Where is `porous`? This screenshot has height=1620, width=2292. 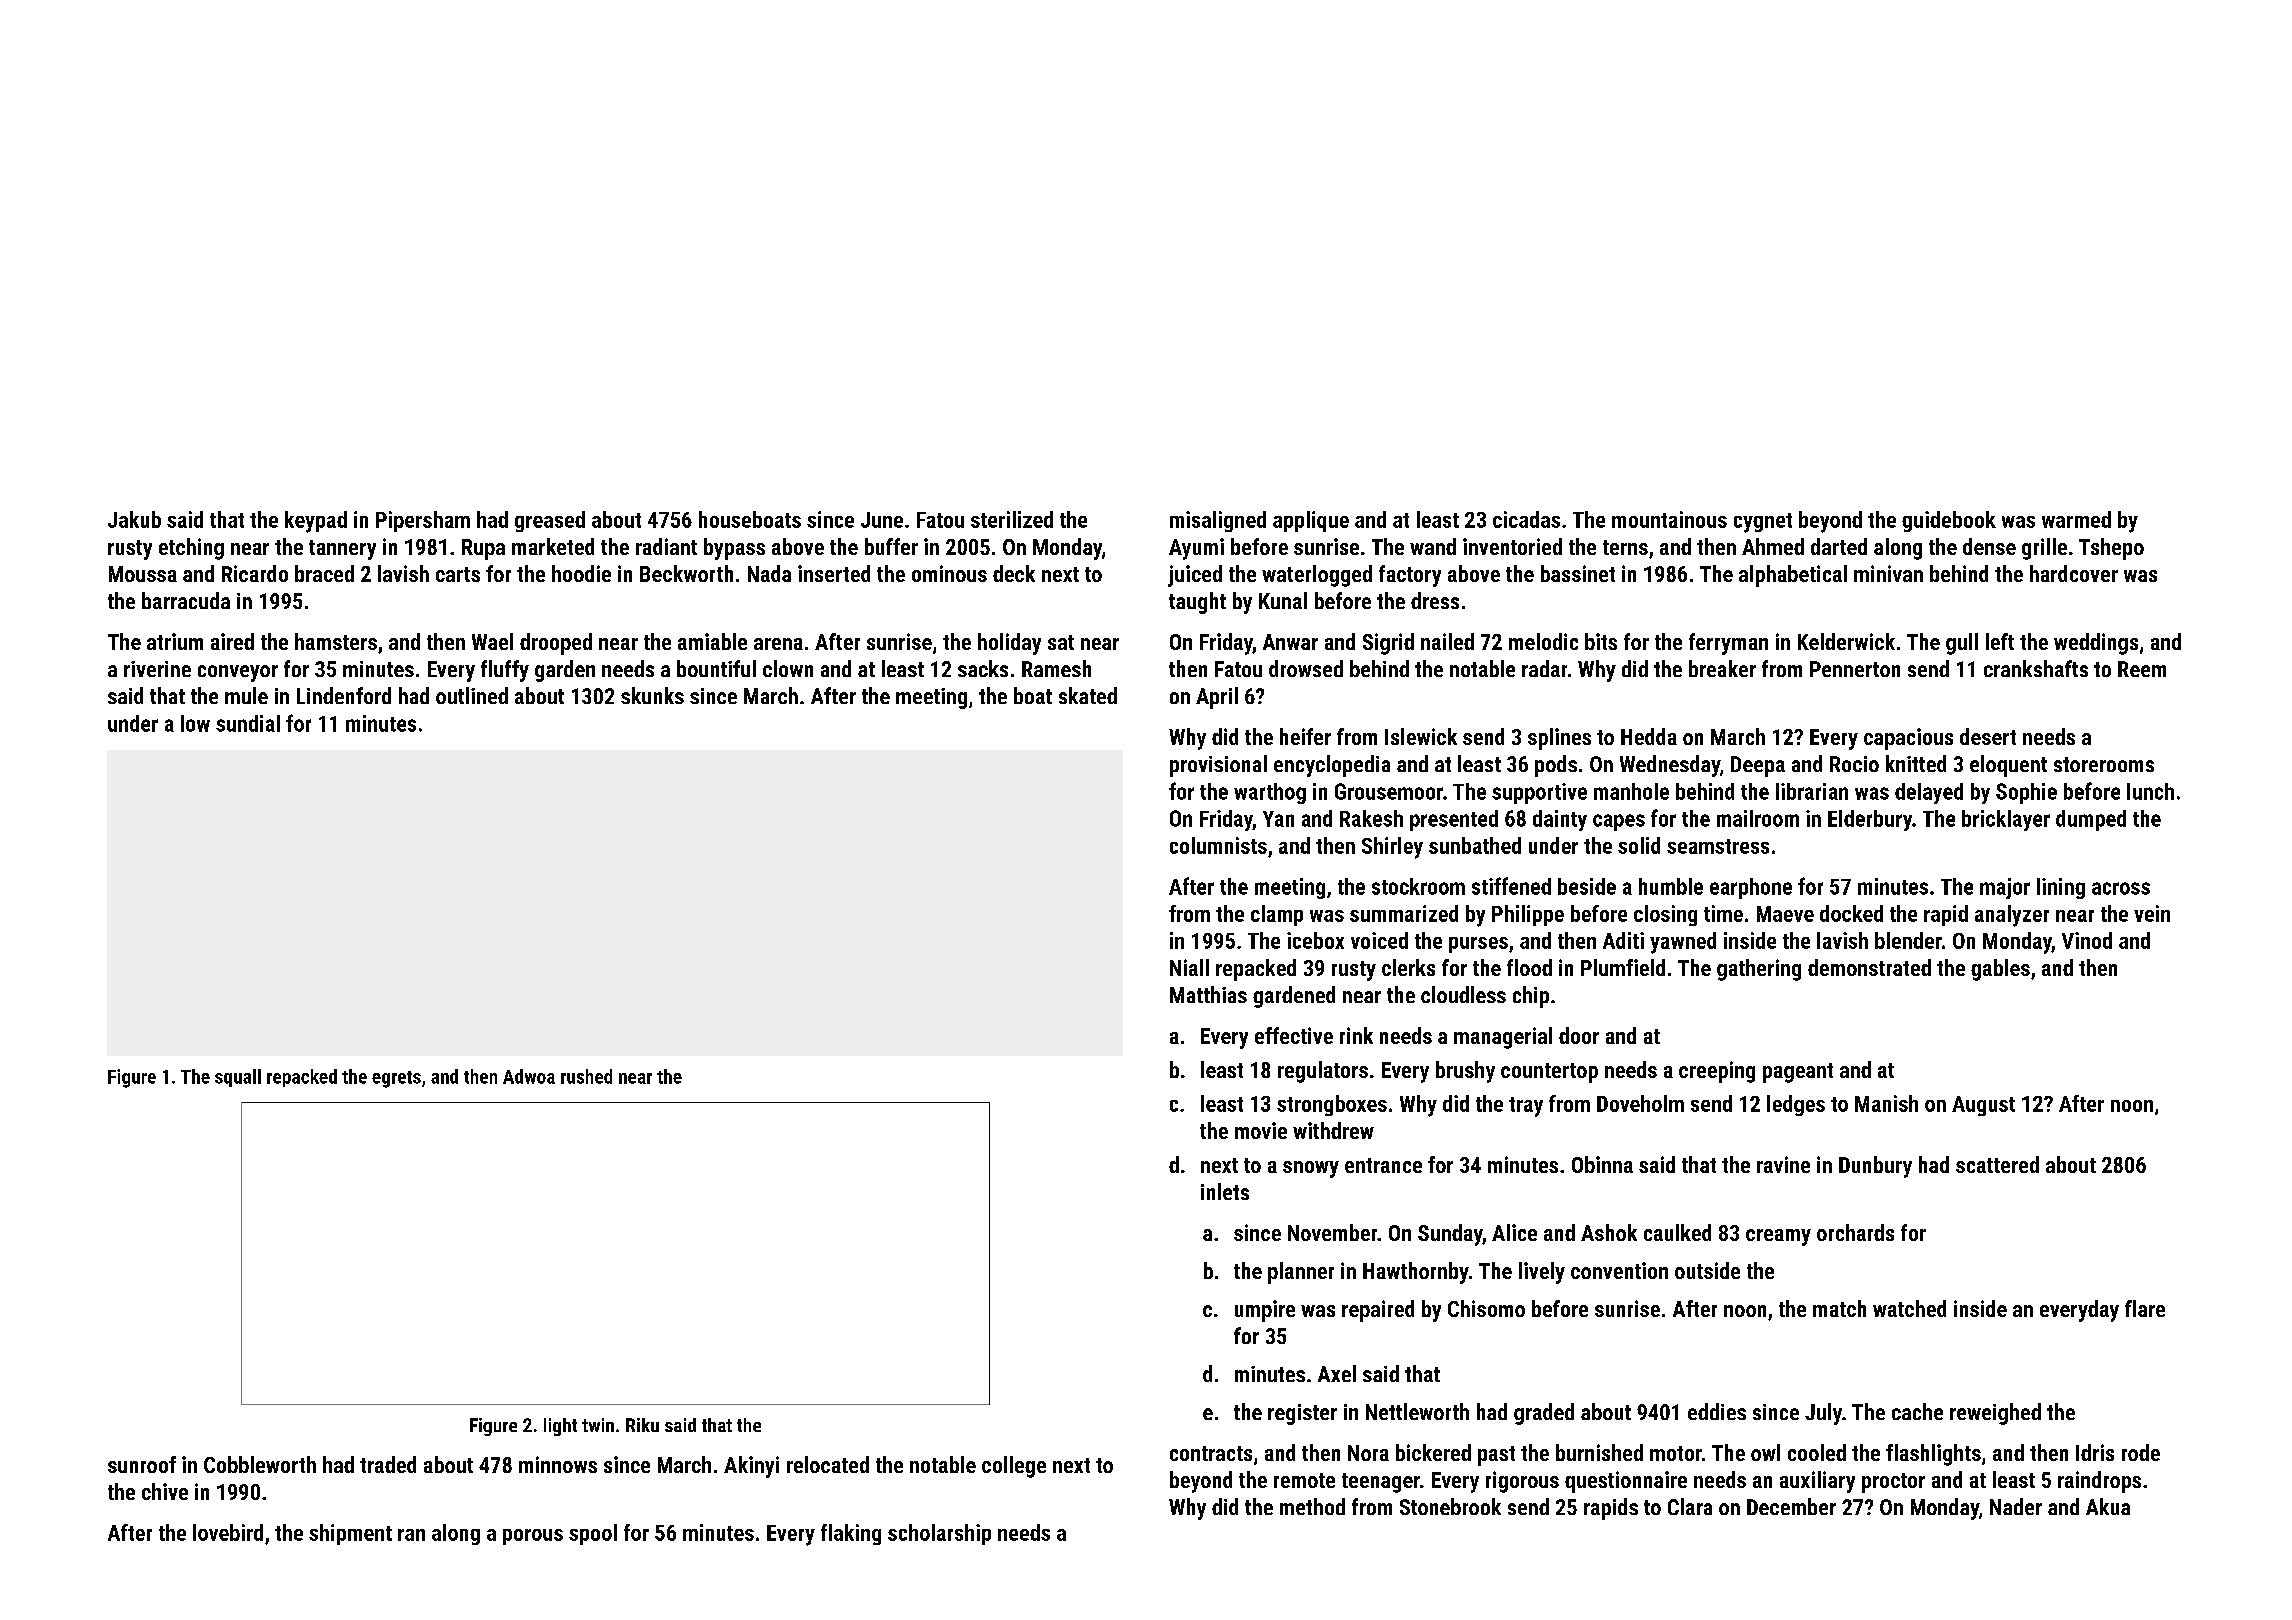 porous is located at coordinates (533, 1537).
